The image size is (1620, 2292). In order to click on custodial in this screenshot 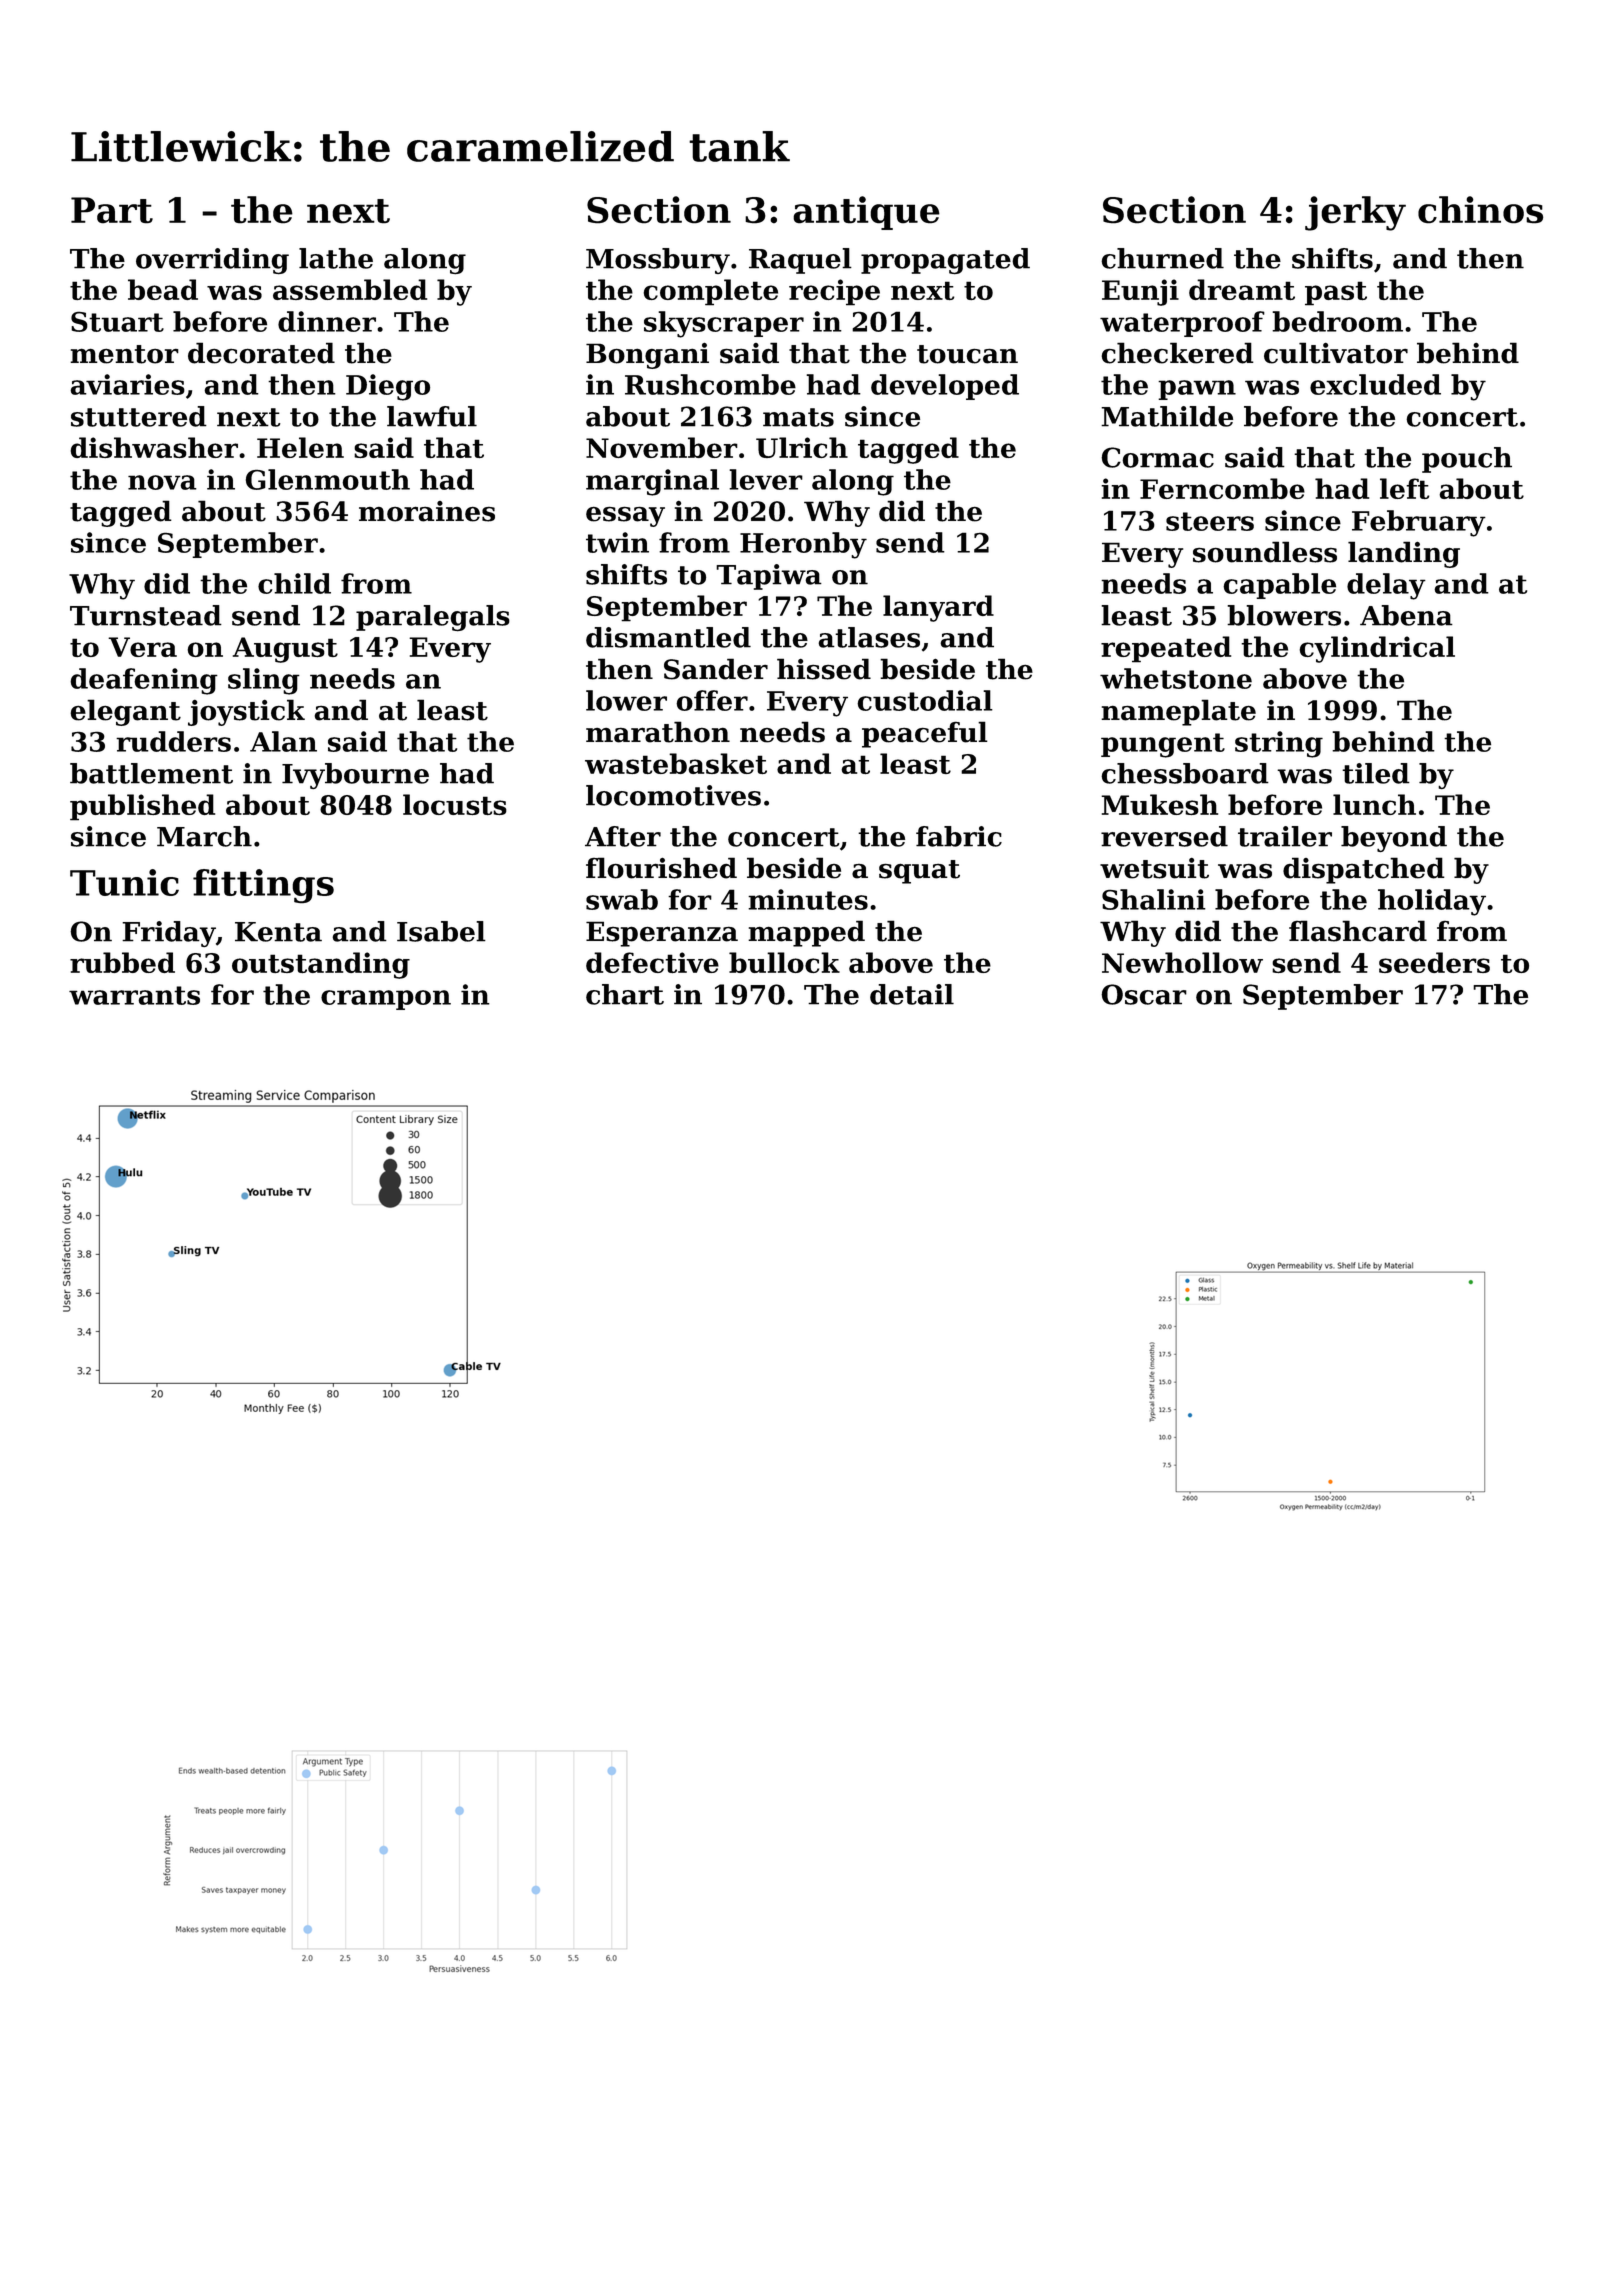, I will do `click(925, 700)`.
